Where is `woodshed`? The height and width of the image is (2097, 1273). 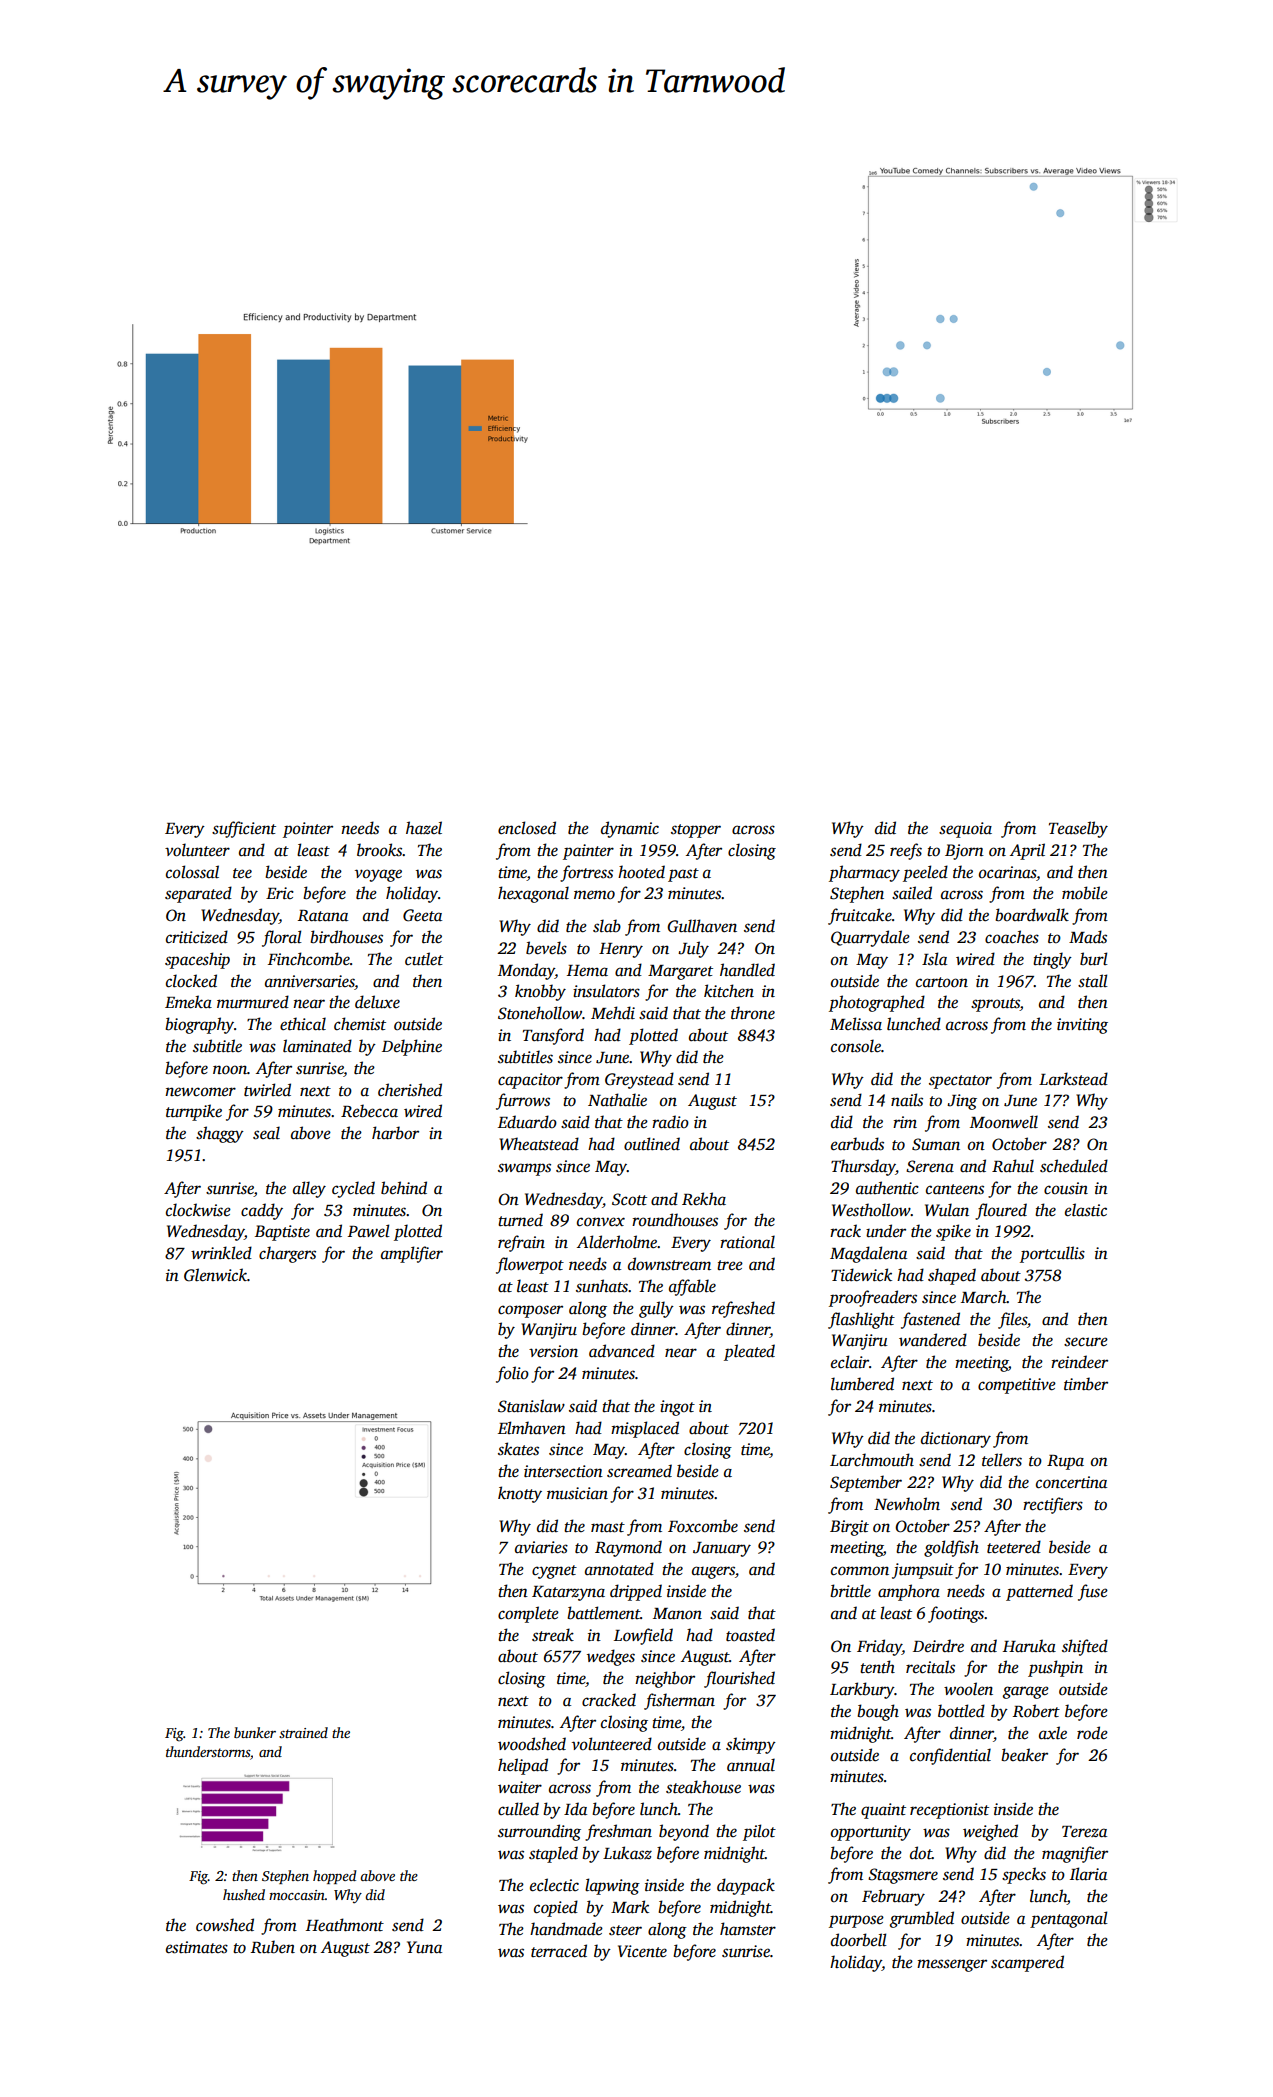 woodshed is located at coordinates (532, 1744).
